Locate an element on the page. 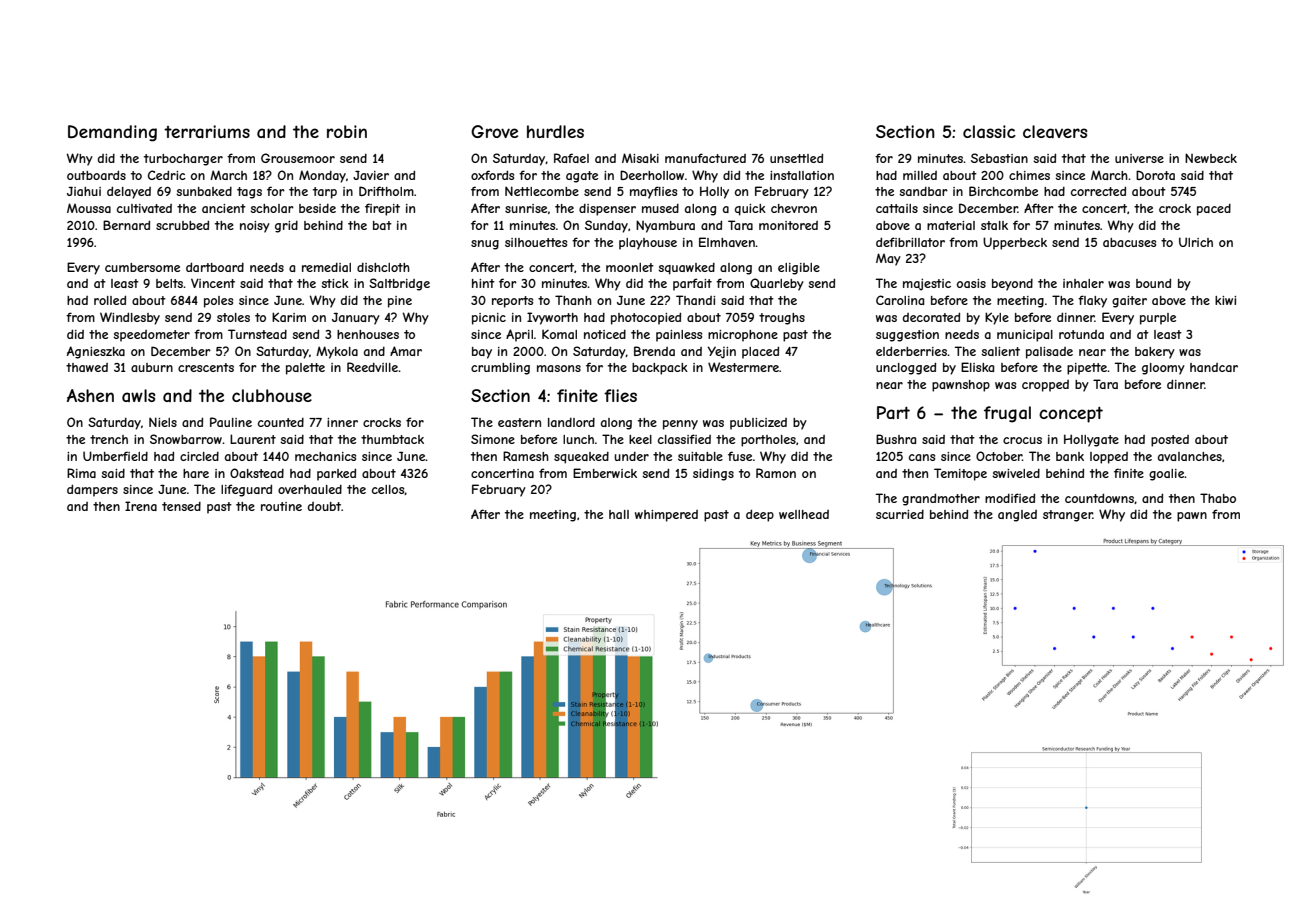  corrected is located at coordinates (1098, 191).
